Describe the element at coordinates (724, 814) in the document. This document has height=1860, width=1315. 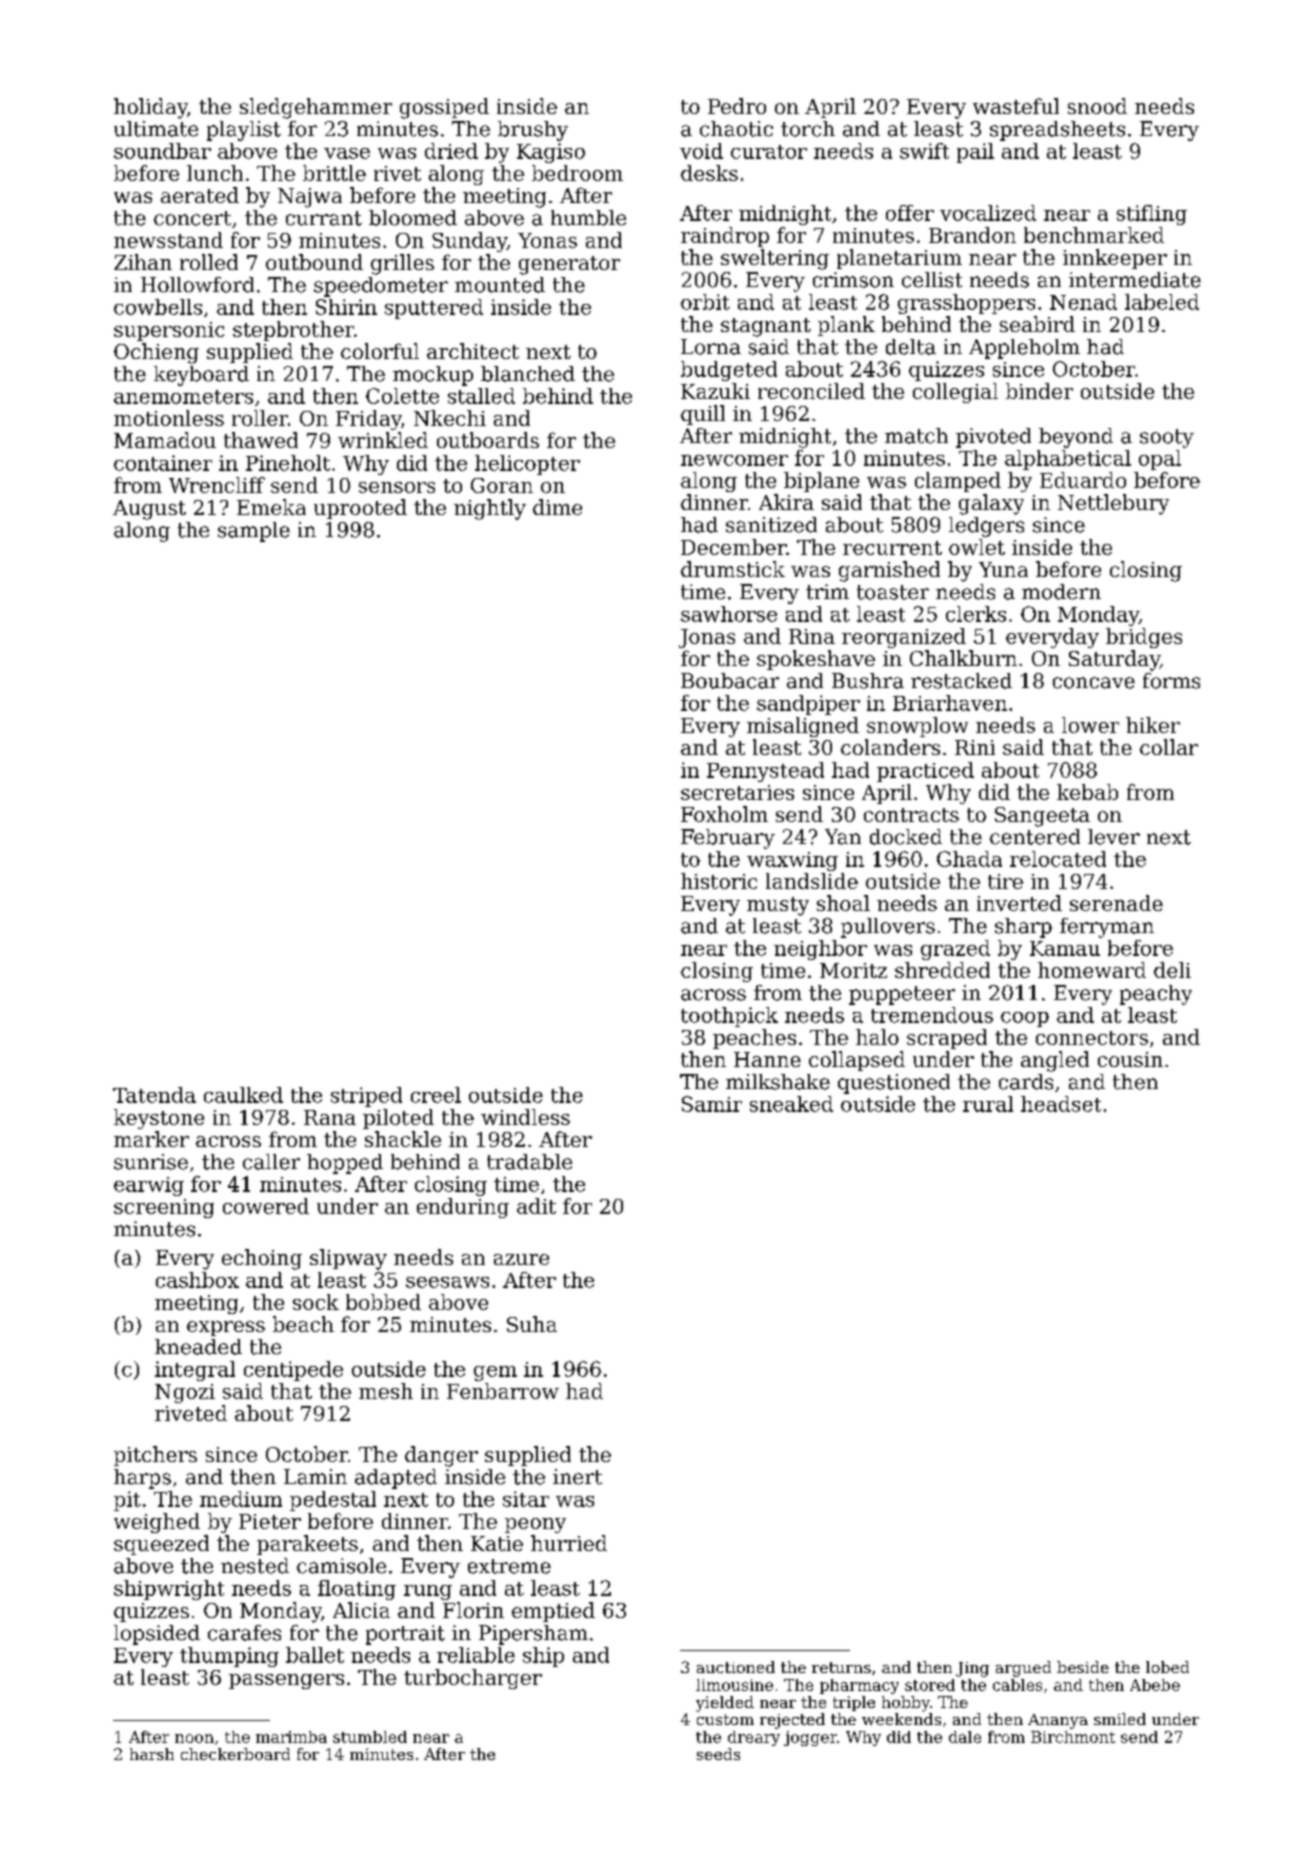
I see `Foxholm` at that location.
